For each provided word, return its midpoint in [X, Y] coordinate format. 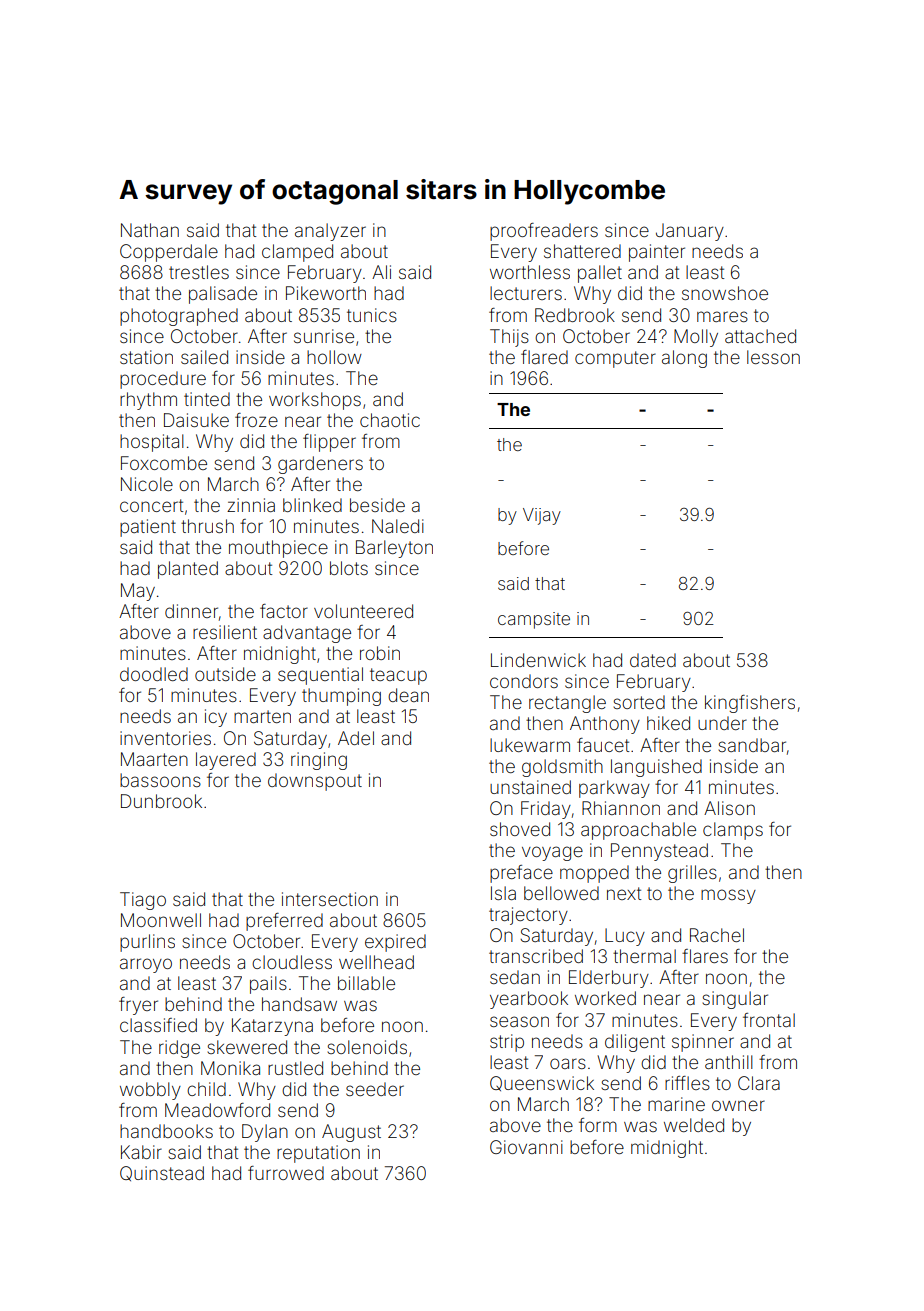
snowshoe [725, 293]
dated [653, 660]
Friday [546, 810]
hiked [668, 723]
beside [377, 505]
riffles [687, 1083]
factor [284, 611]
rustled [295, 1068]
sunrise [324, 336]
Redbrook [575, 315]
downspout [315, 782]
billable [366, 983]
